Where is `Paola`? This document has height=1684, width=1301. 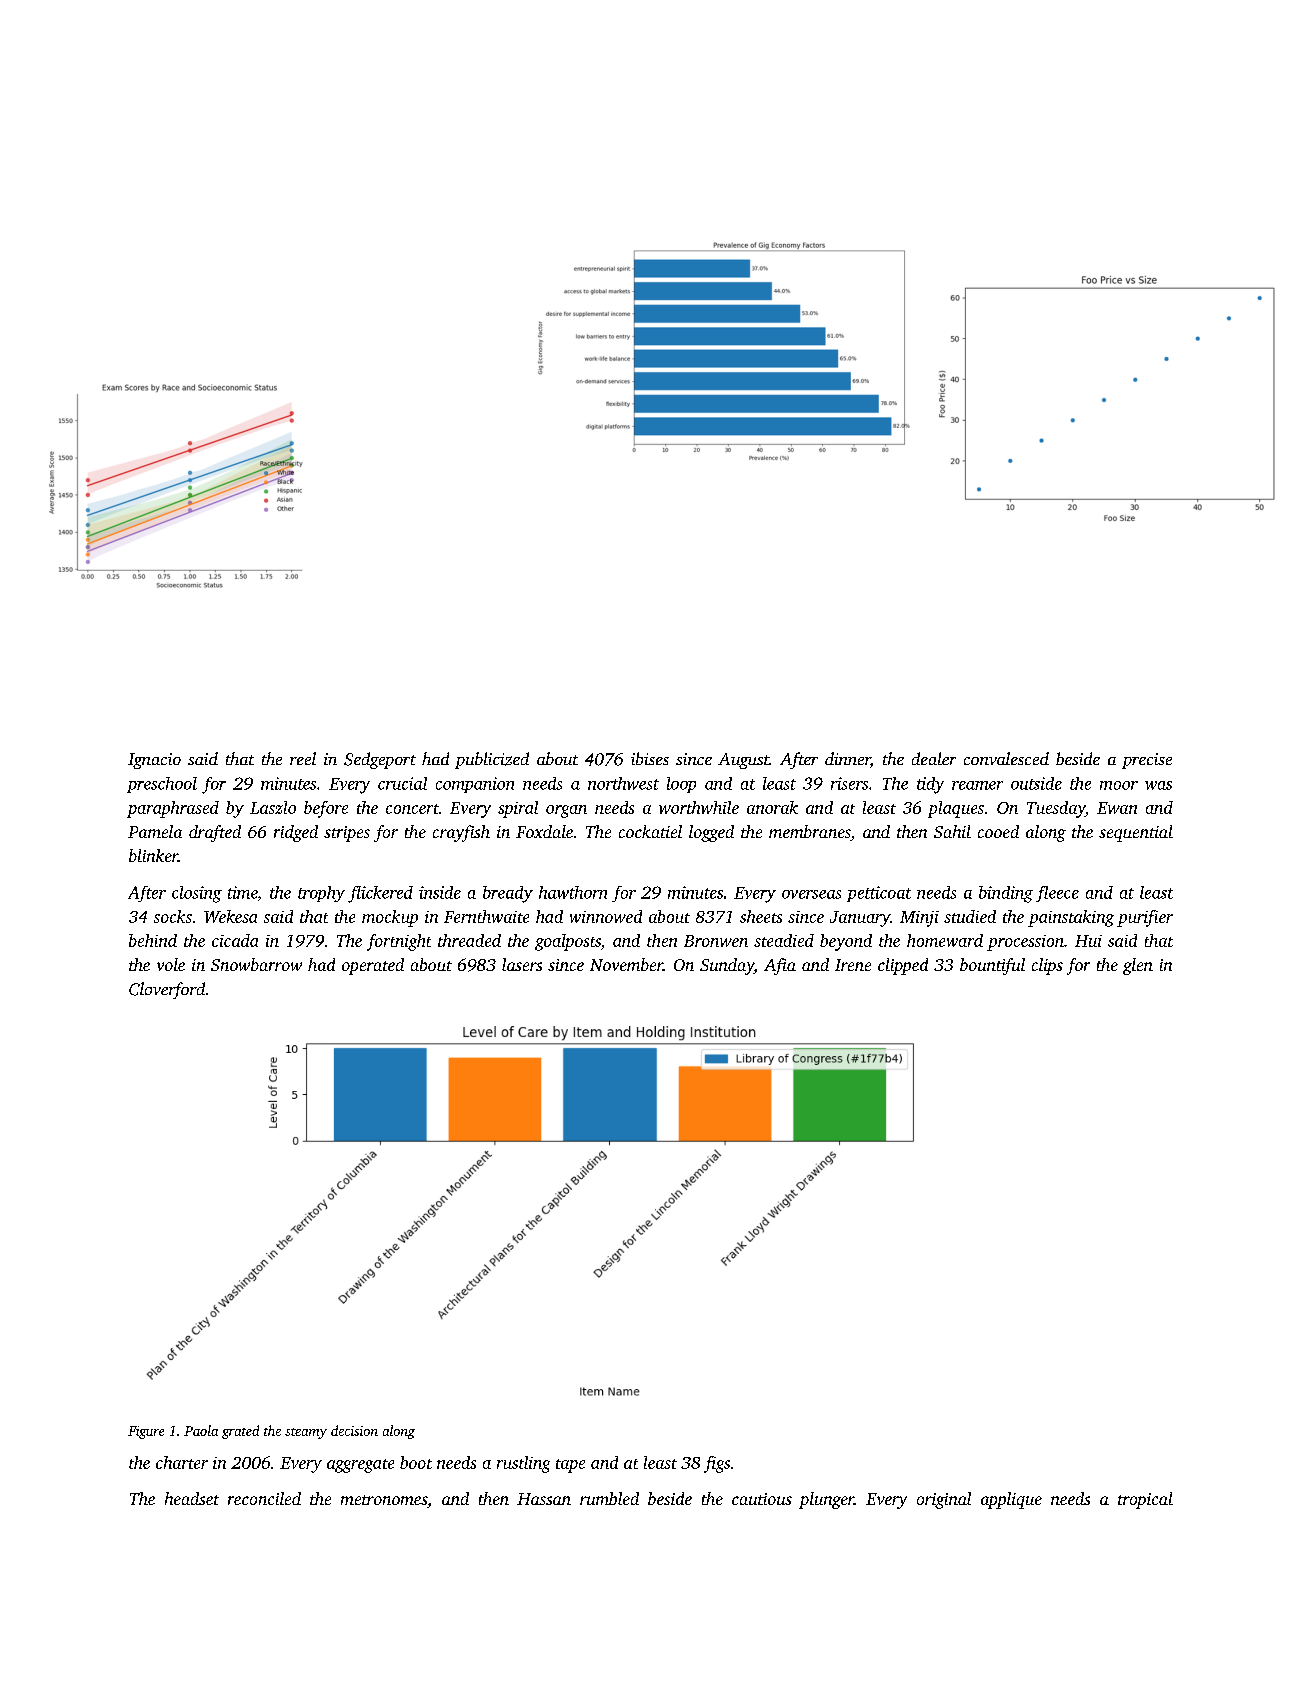 Paola is located at coordinates (201, 1430).
